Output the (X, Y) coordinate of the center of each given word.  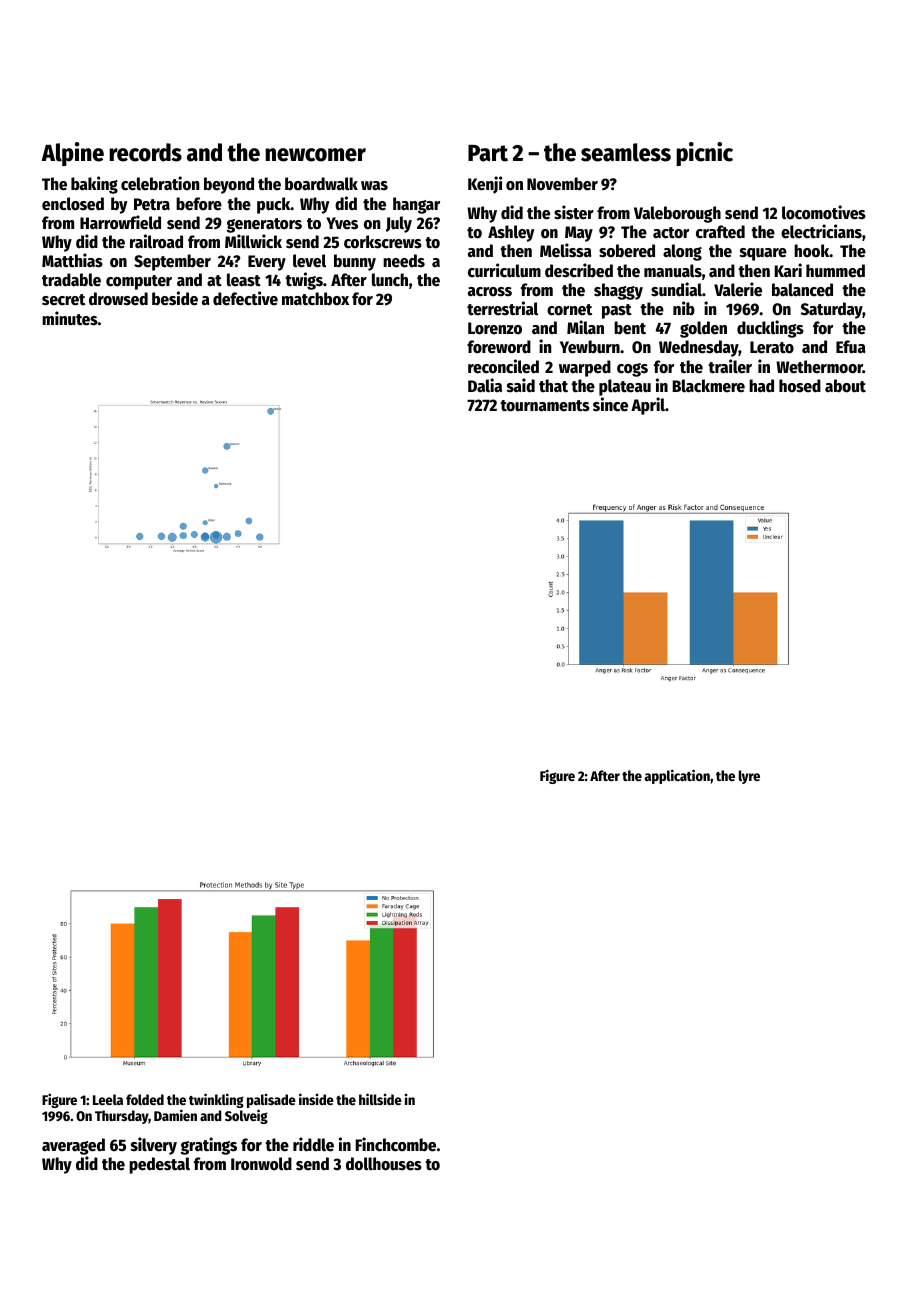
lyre (749, 777)
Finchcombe (395, 1144)
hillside (380, 1099)
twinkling (216, 1100)
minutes (70, 318)
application (677, 776)
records (145, 152)
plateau (625, 387)
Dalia (485, 385)
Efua (851, 347)
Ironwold (261, 1164)
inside (316, 1099)
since (610, 404)
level (309, 261)
